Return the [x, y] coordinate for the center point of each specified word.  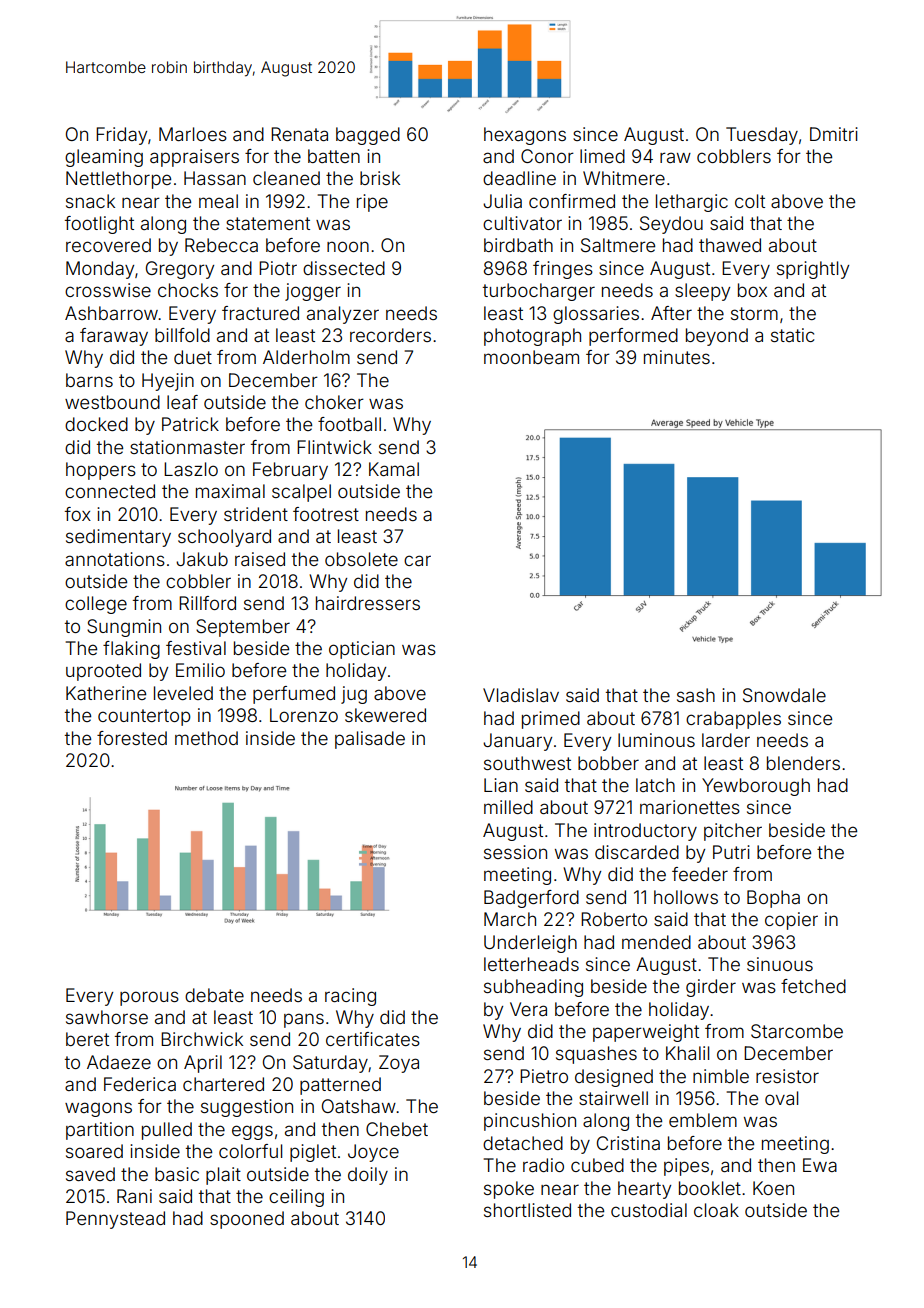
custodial [649, 1210]
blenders [803, 763]
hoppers [101, 471]
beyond [717, 337]
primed [551, 720]
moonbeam [531, 357]
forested [132, 738]
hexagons [525, 136]
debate [214, 995]
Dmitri [834, 134]
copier [791, 921]
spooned [247, 1220]
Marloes [193, 134]
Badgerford [531, 899]
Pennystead [115, 1220]
